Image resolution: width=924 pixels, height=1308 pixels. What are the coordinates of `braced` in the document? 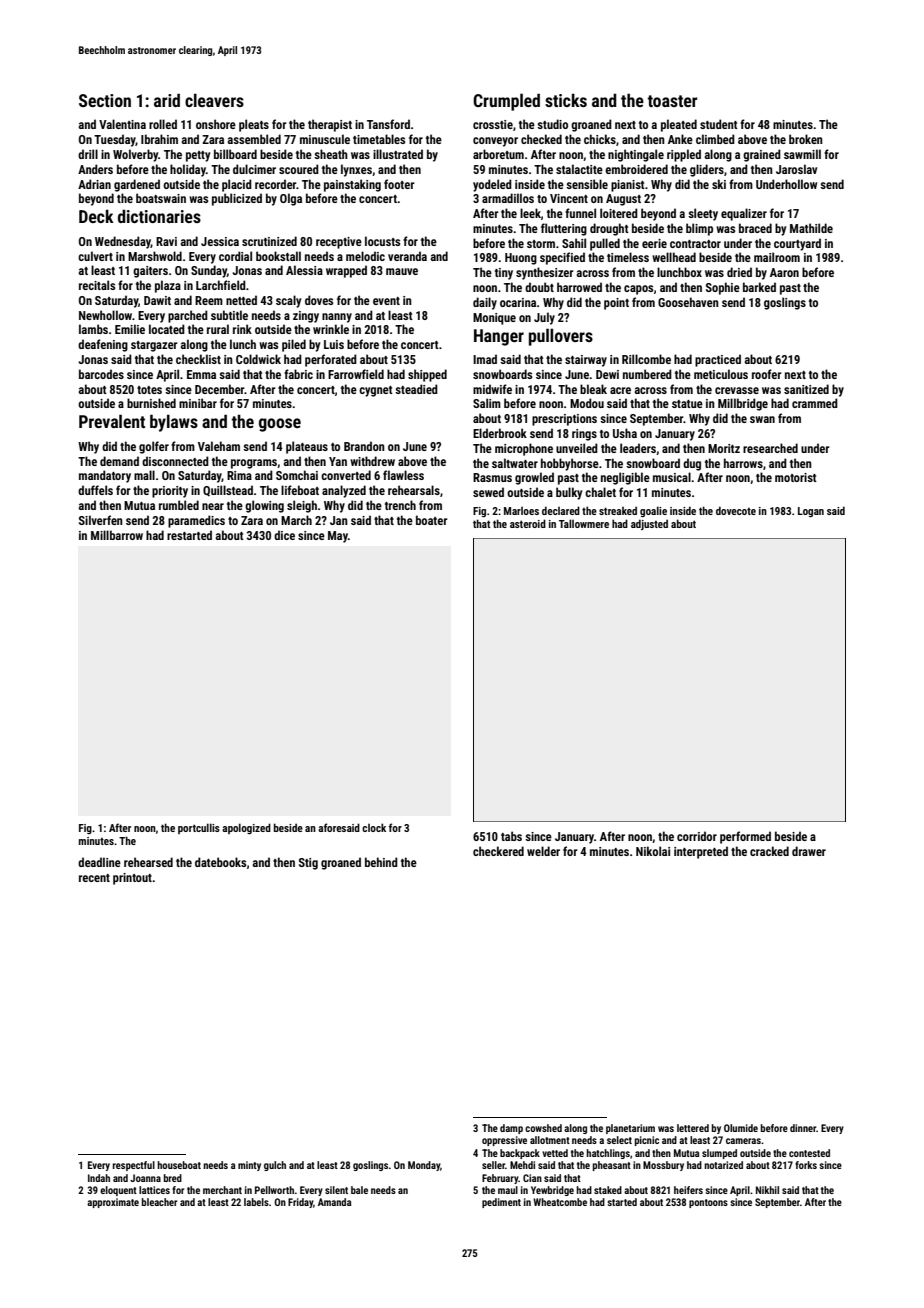 It's located at (755, 228).
